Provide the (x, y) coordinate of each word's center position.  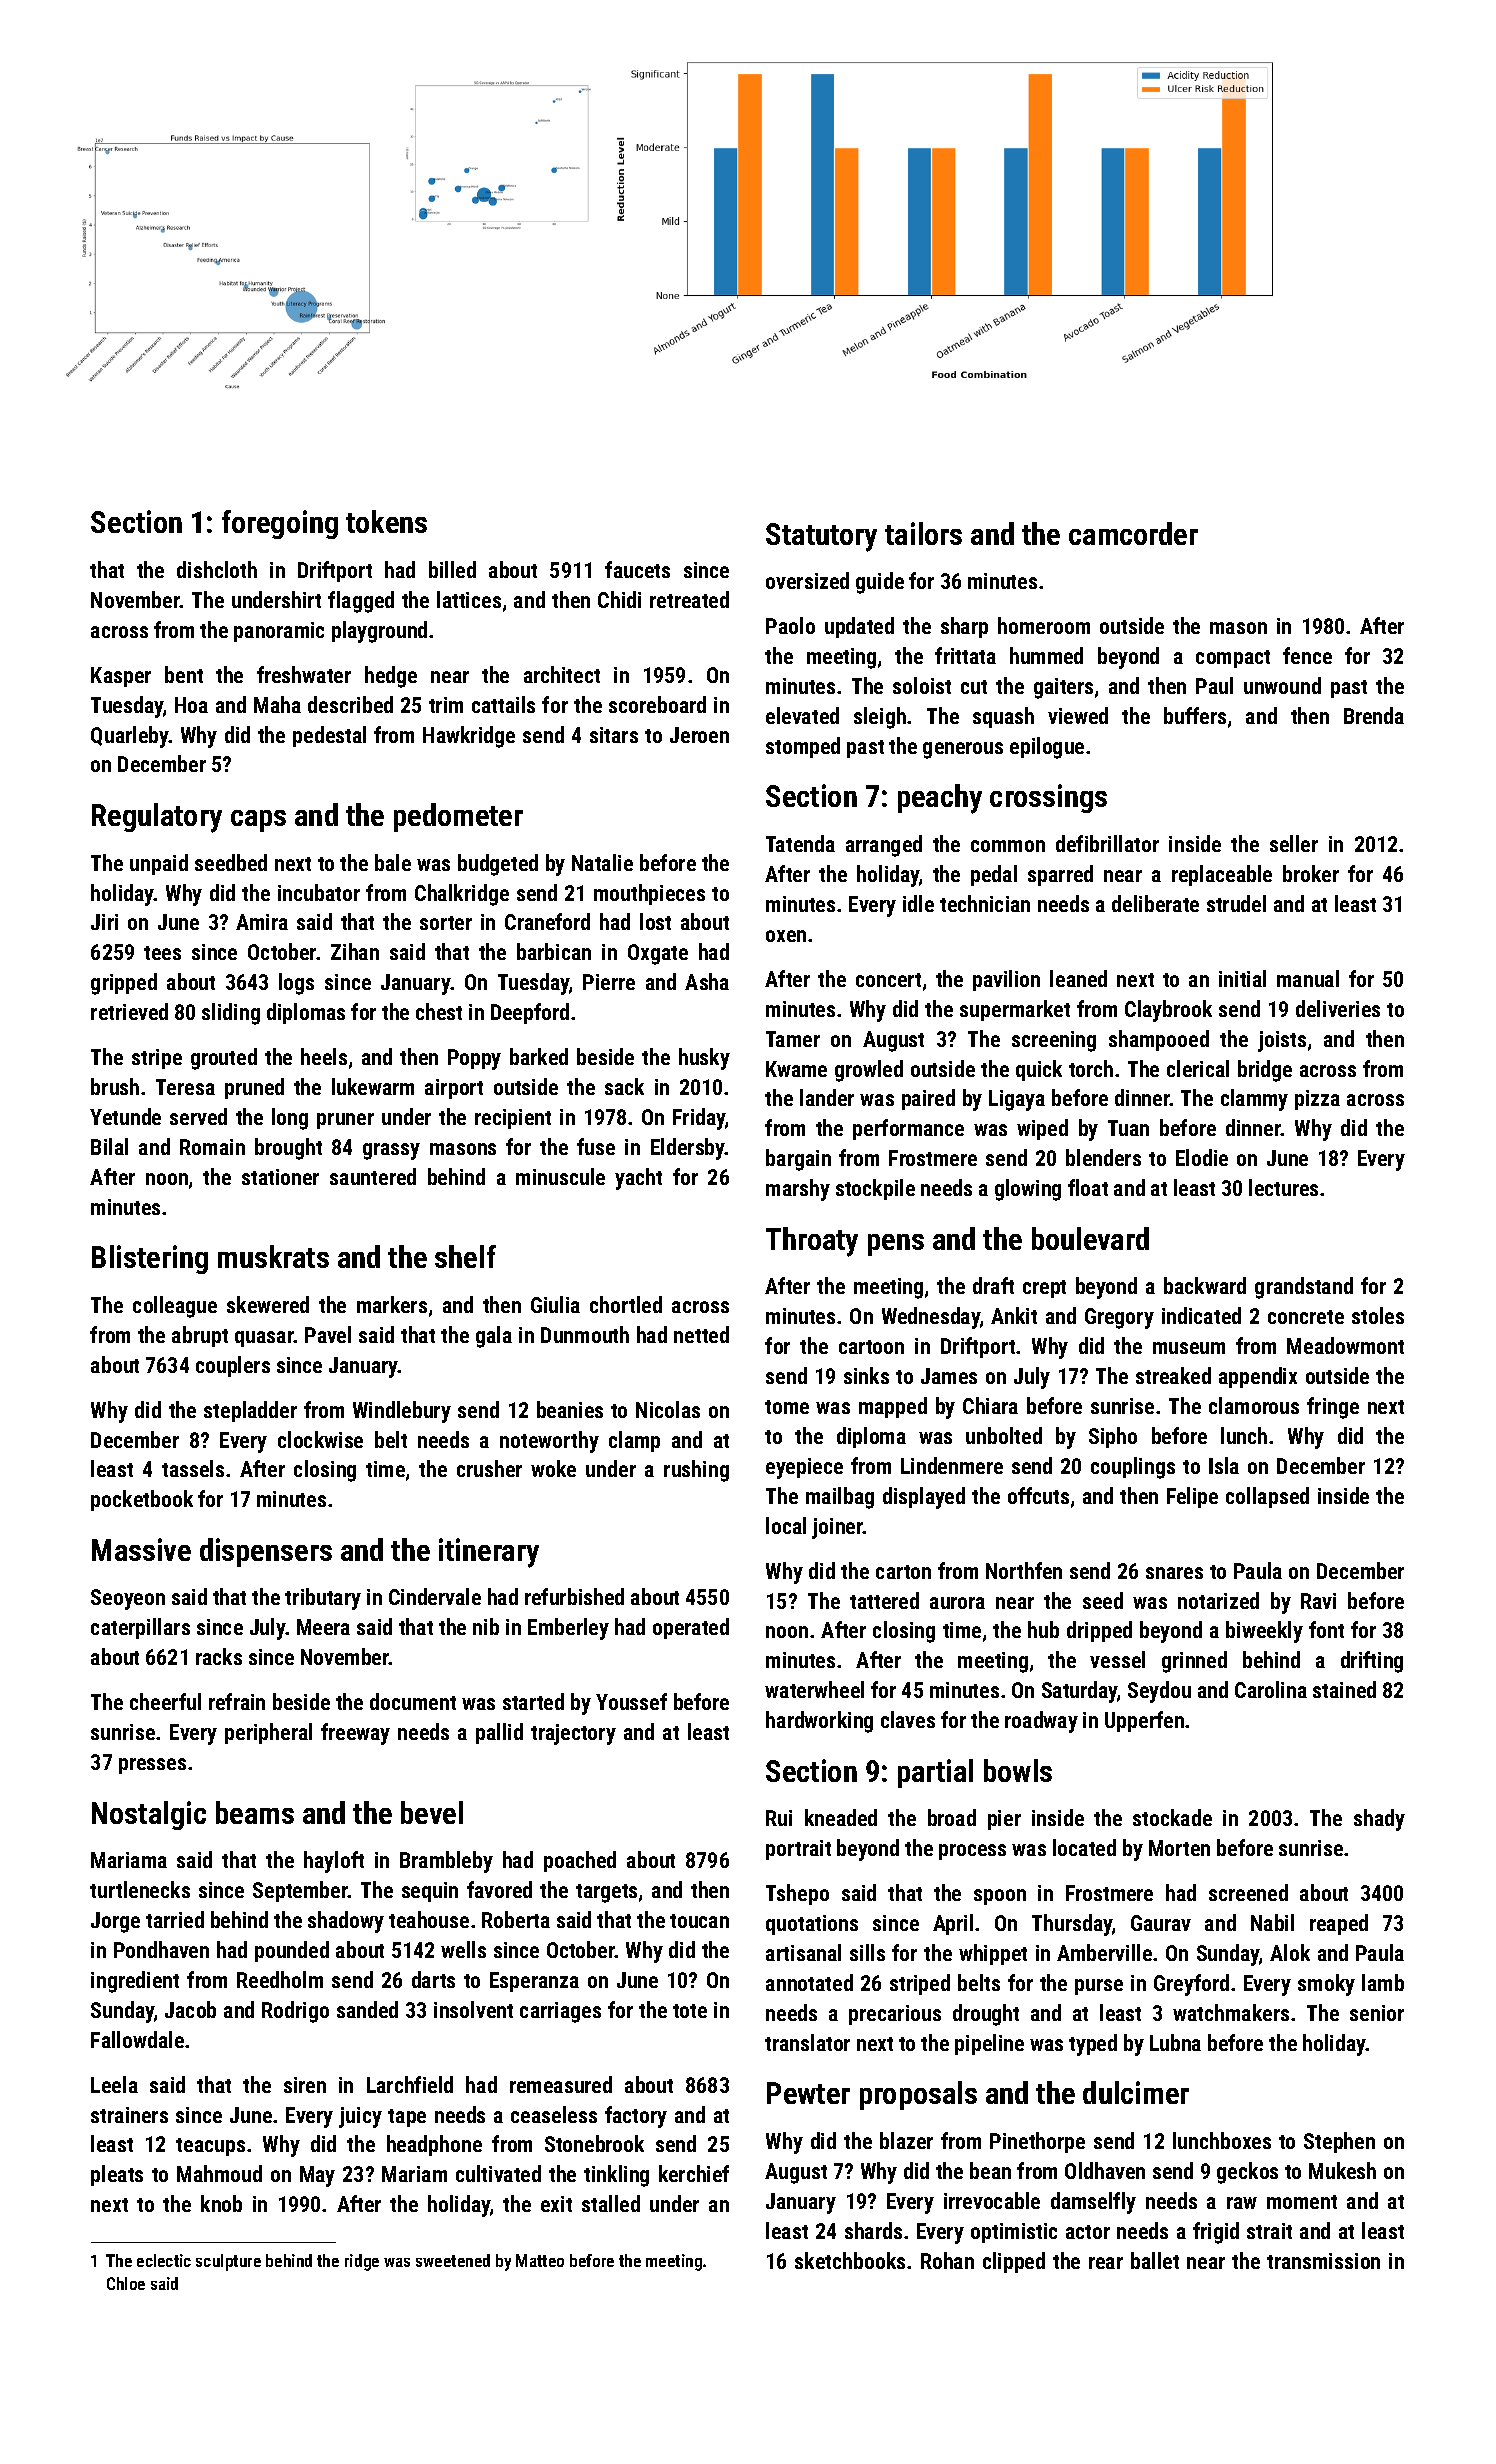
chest (439, 1011)
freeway (355, 1734)
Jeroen (699, 735)
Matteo (540, 2260)
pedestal (329, 736)
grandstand (1304, 1288)
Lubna (1175, 2042)
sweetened (453, 2260)
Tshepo (797, 1894)
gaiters (1063, 688)
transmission (1323, 2261)
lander (827, 1097)
